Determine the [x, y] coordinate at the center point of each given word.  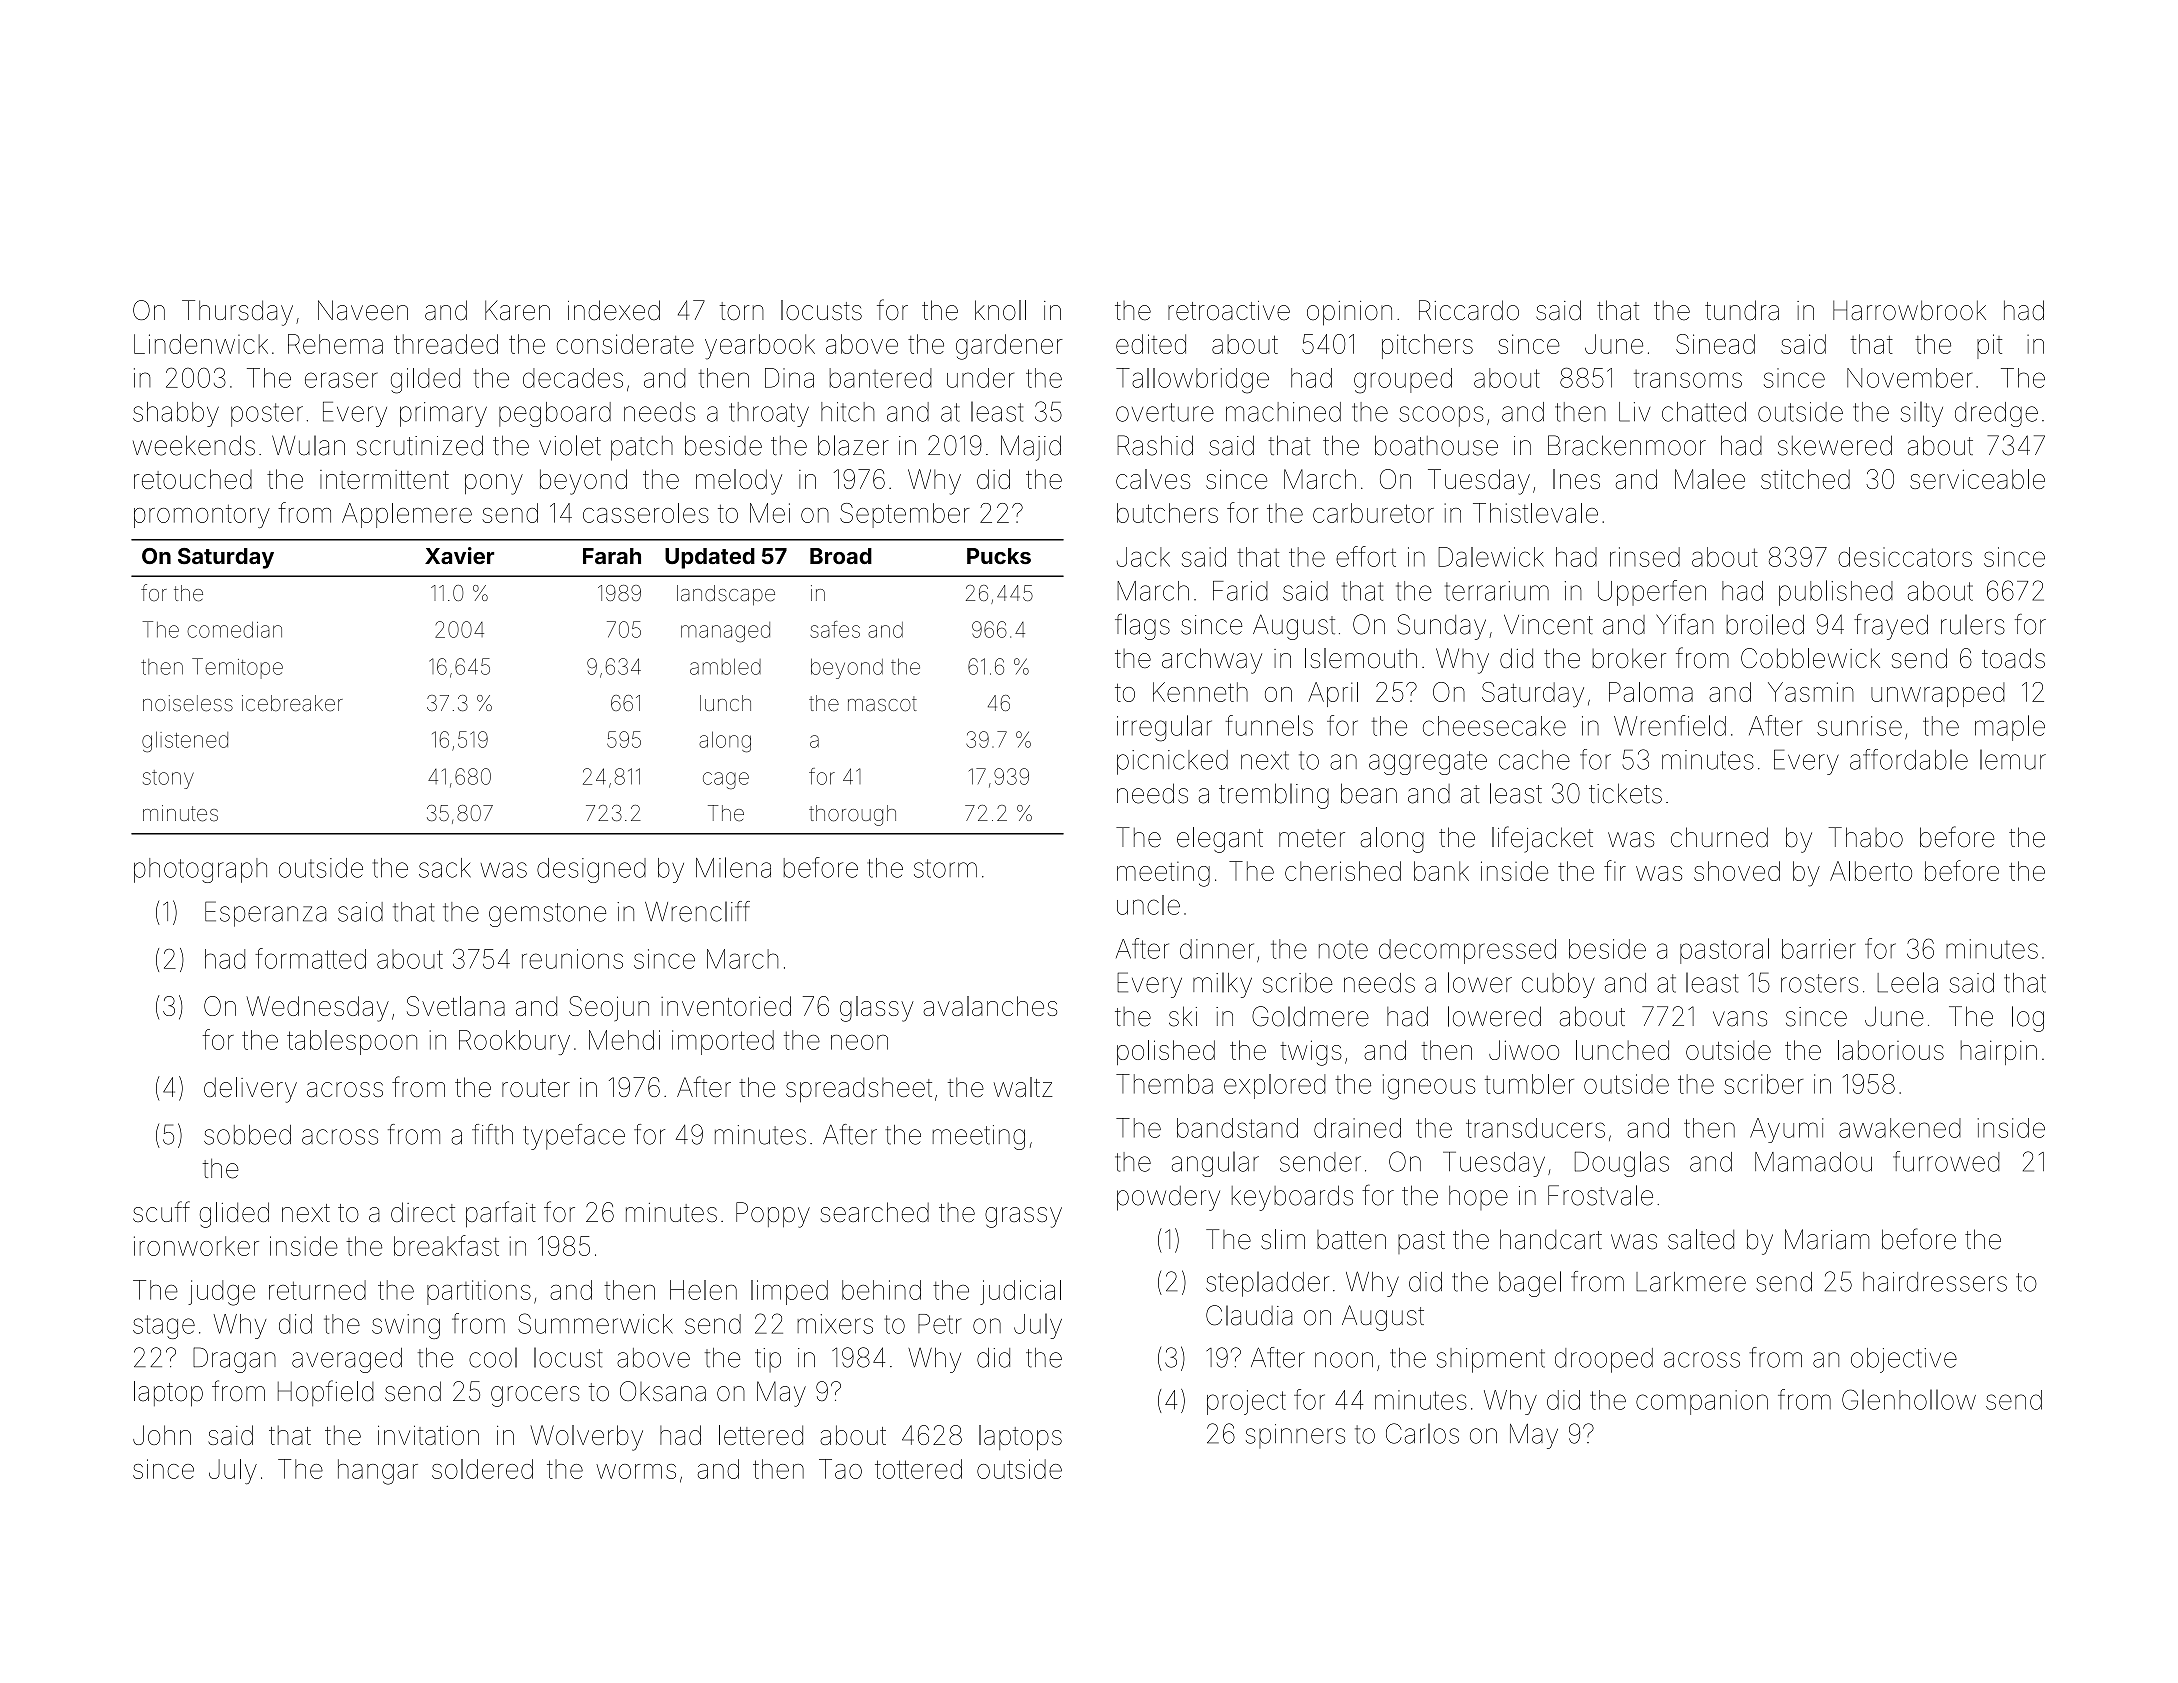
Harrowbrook [1909, 310]
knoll [1000, 310]
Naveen [363, 310]
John [162, 1435]
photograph [200, 870]
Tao [840, 1469]
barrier [1819, 949]
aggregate [1428, 763]
